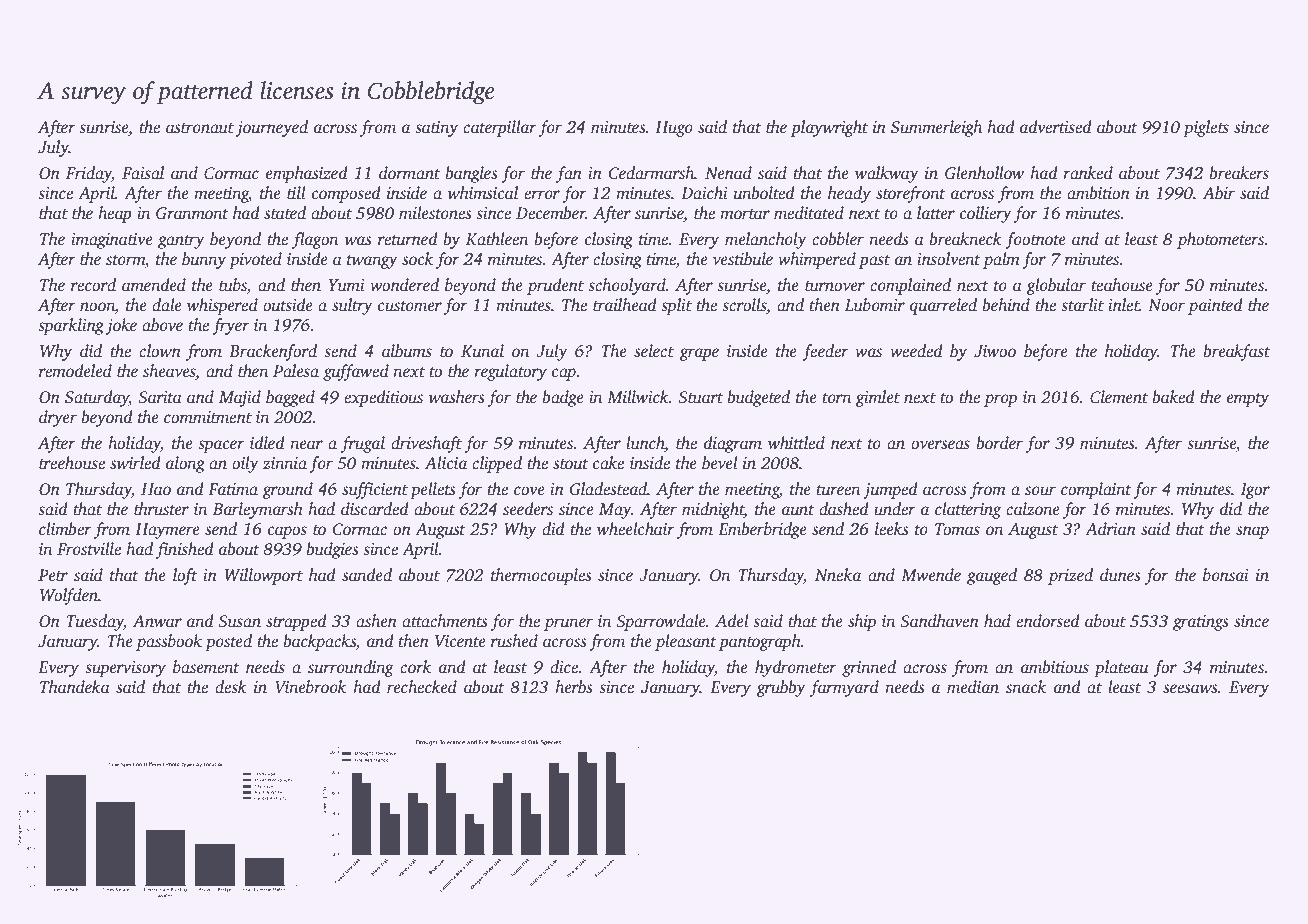 The height and width of the image is (924, 1308). I want to click on heap, so click(115, 214).
